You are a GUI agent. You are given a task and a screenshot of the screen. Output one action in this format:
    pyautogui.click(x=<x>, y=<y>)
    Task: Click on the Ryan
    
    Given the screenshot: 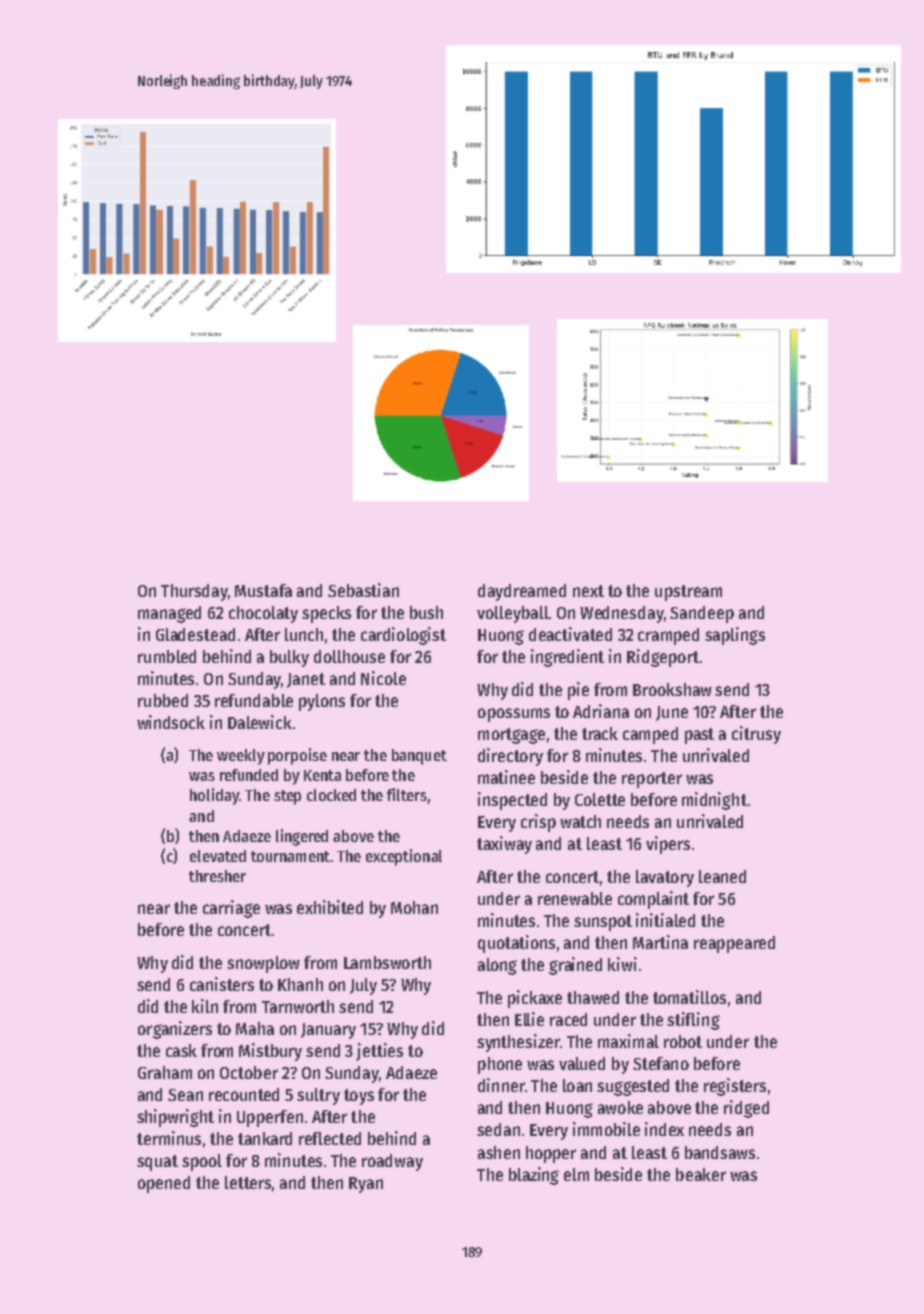 What is the action you would take?
    pyautogui.click(x=366, y=1185)
